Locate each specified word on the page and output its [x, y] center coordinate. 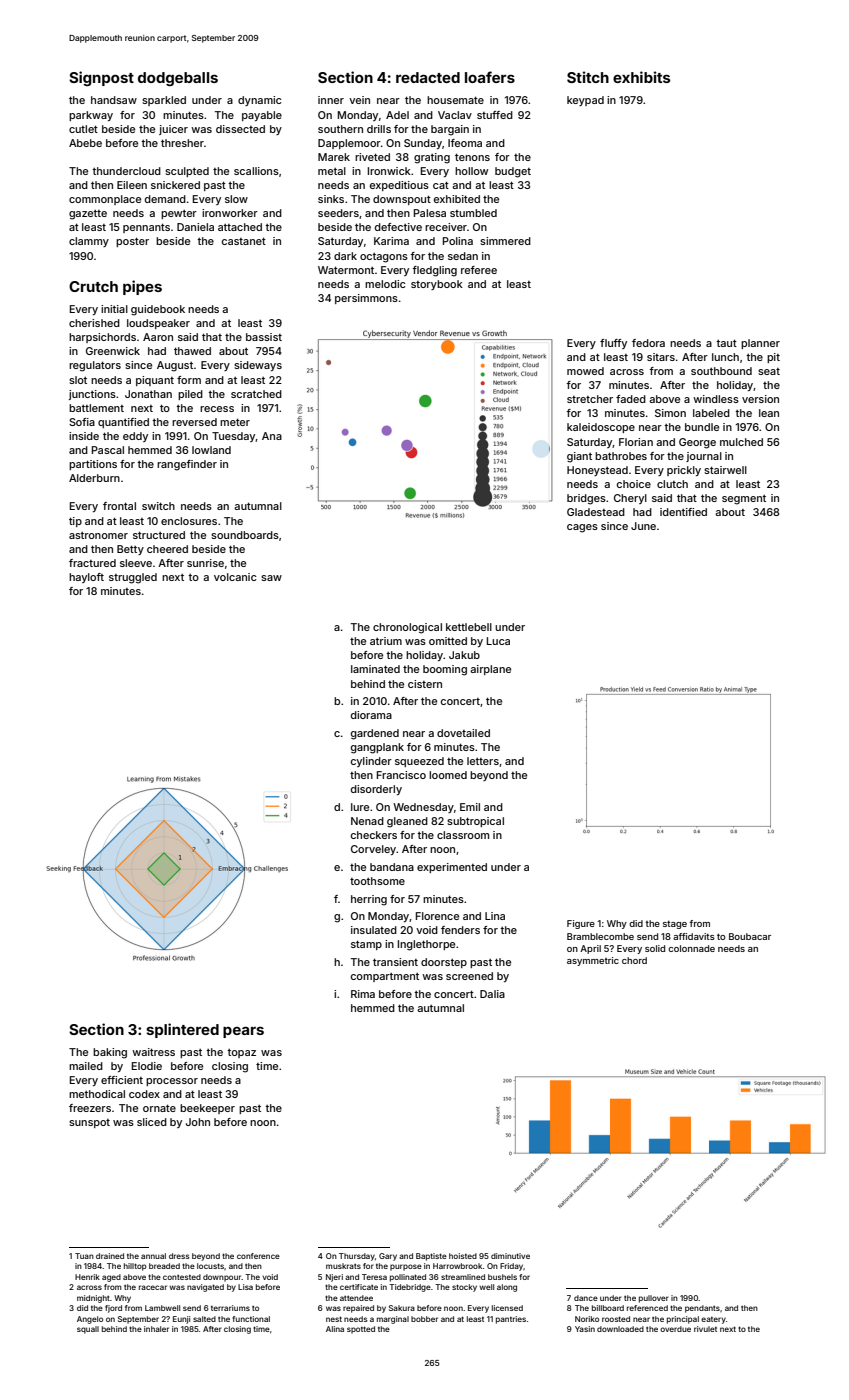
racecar [153, 1287]
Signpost [101, 78]
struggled [133, 578]
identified [683, 512]
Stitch [588, 77]
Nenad [367, 821]
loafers [490, 77]
